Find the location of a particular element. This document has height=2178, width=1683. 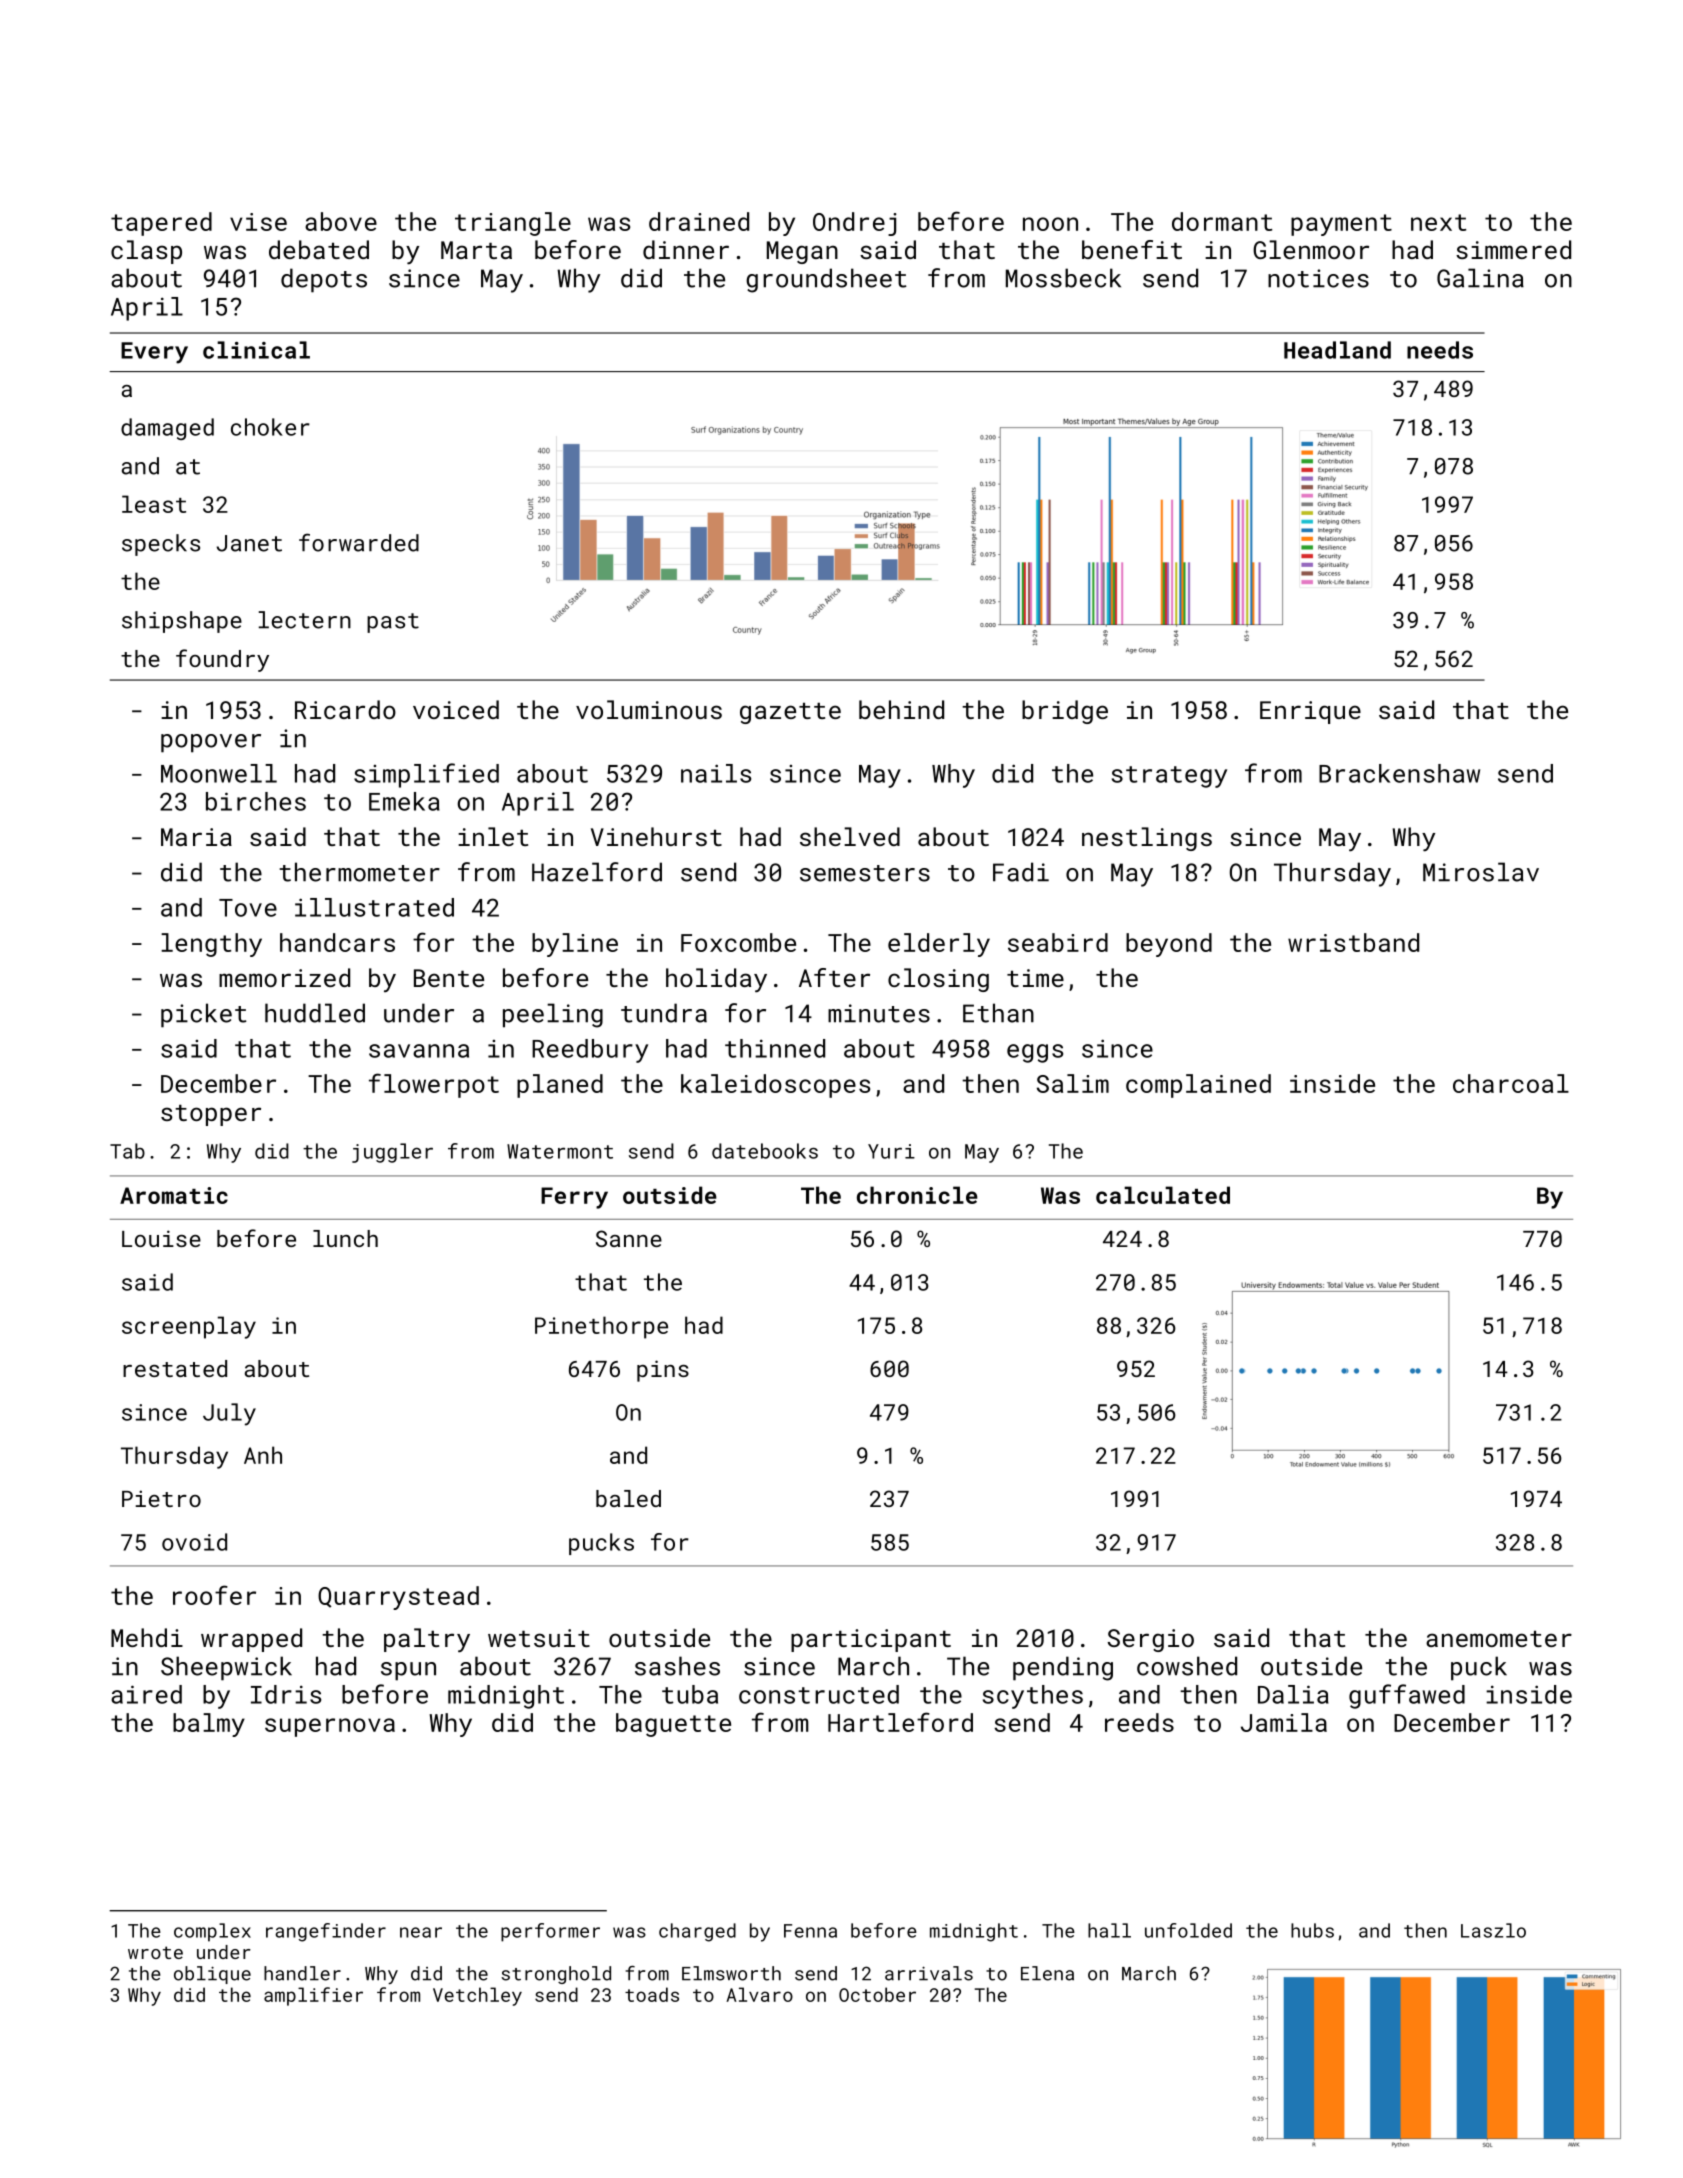

performer is located at coordinates (550, 1932).
